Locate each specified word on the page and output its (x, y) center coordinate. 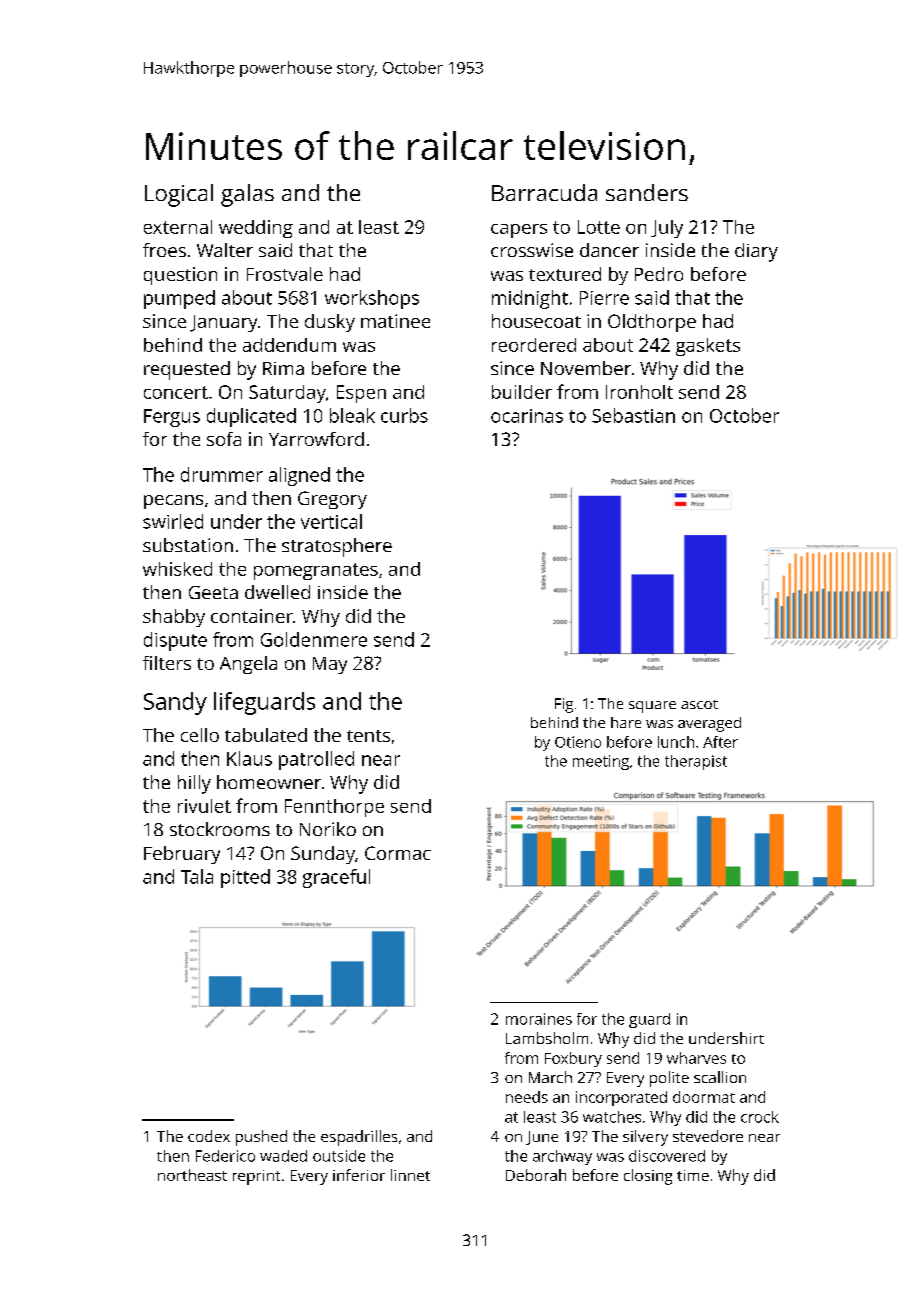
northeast (192, 1175)
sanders (647, 192)
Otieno (578, 742)
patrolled (316, 760)
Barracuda (544, 192)
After (720, 742)
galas (247, 195)
